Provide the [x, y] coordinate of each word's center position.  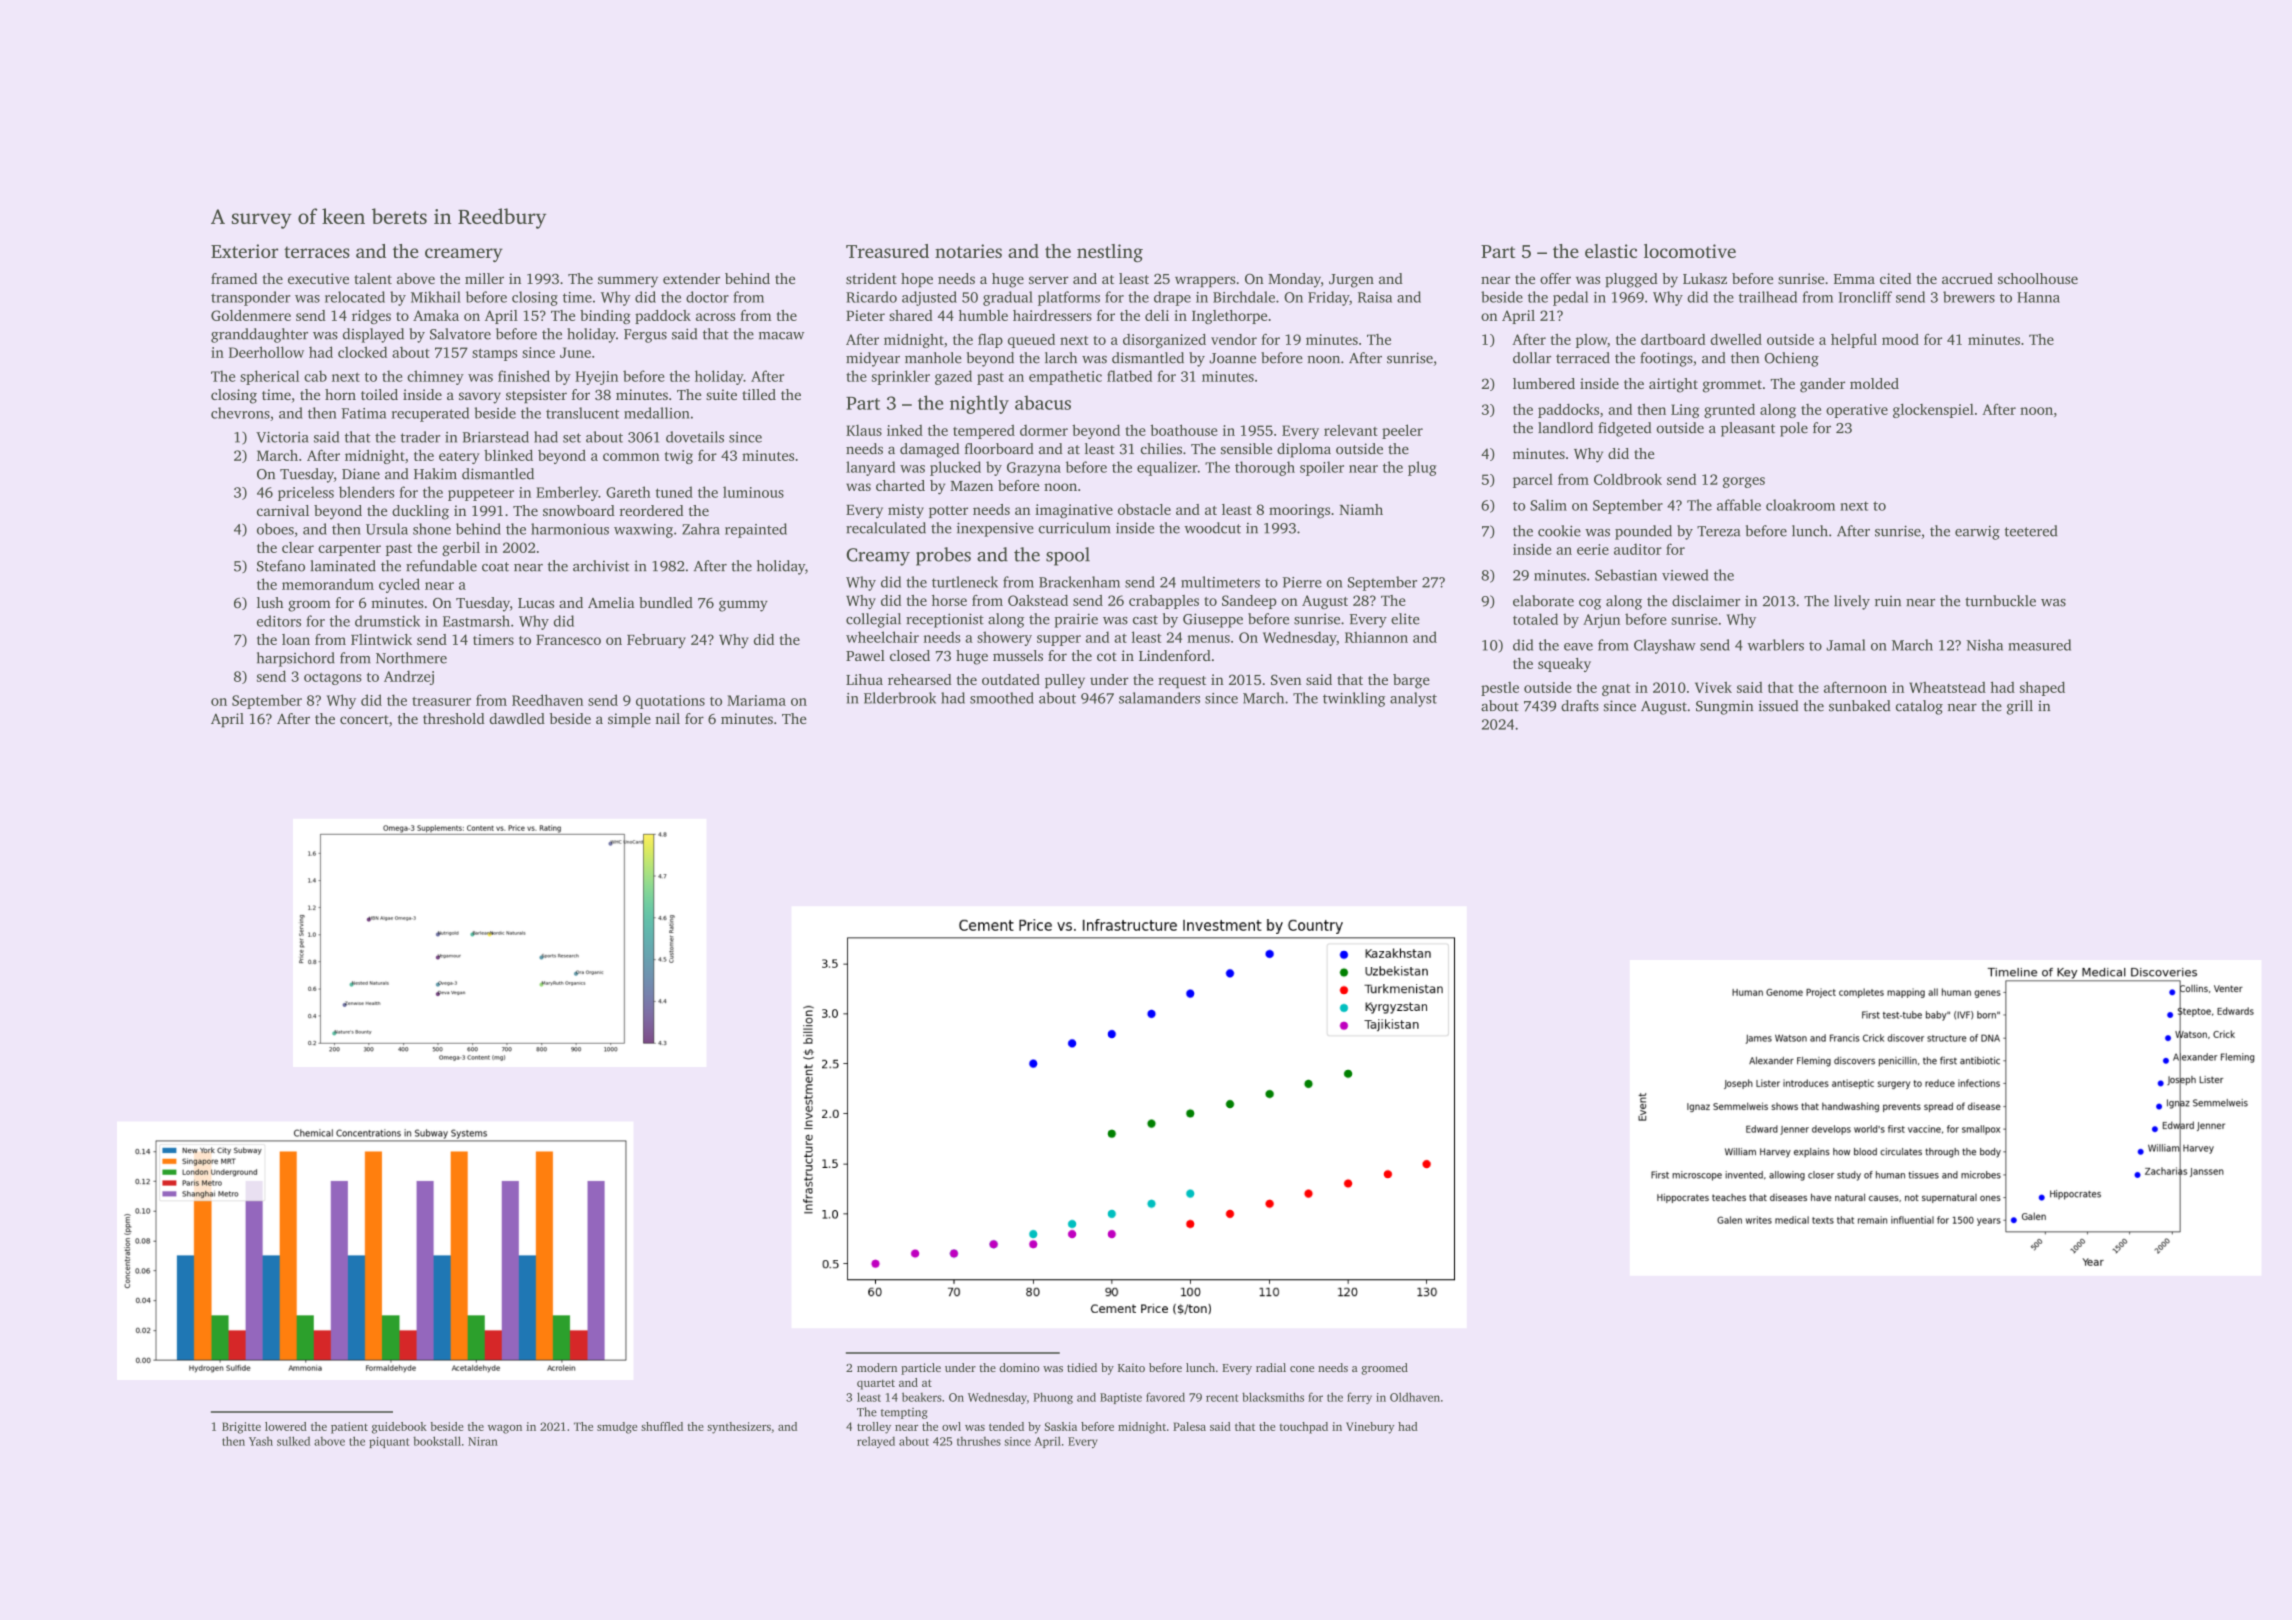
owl [951, 1426]
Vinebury [1370, 1428]
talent [373, 278]
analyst [1413, 699]
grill [2020, 707]
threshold [454, 718]
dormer [1044, 430]
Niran [483, 1441]
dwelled [1736, 339]
